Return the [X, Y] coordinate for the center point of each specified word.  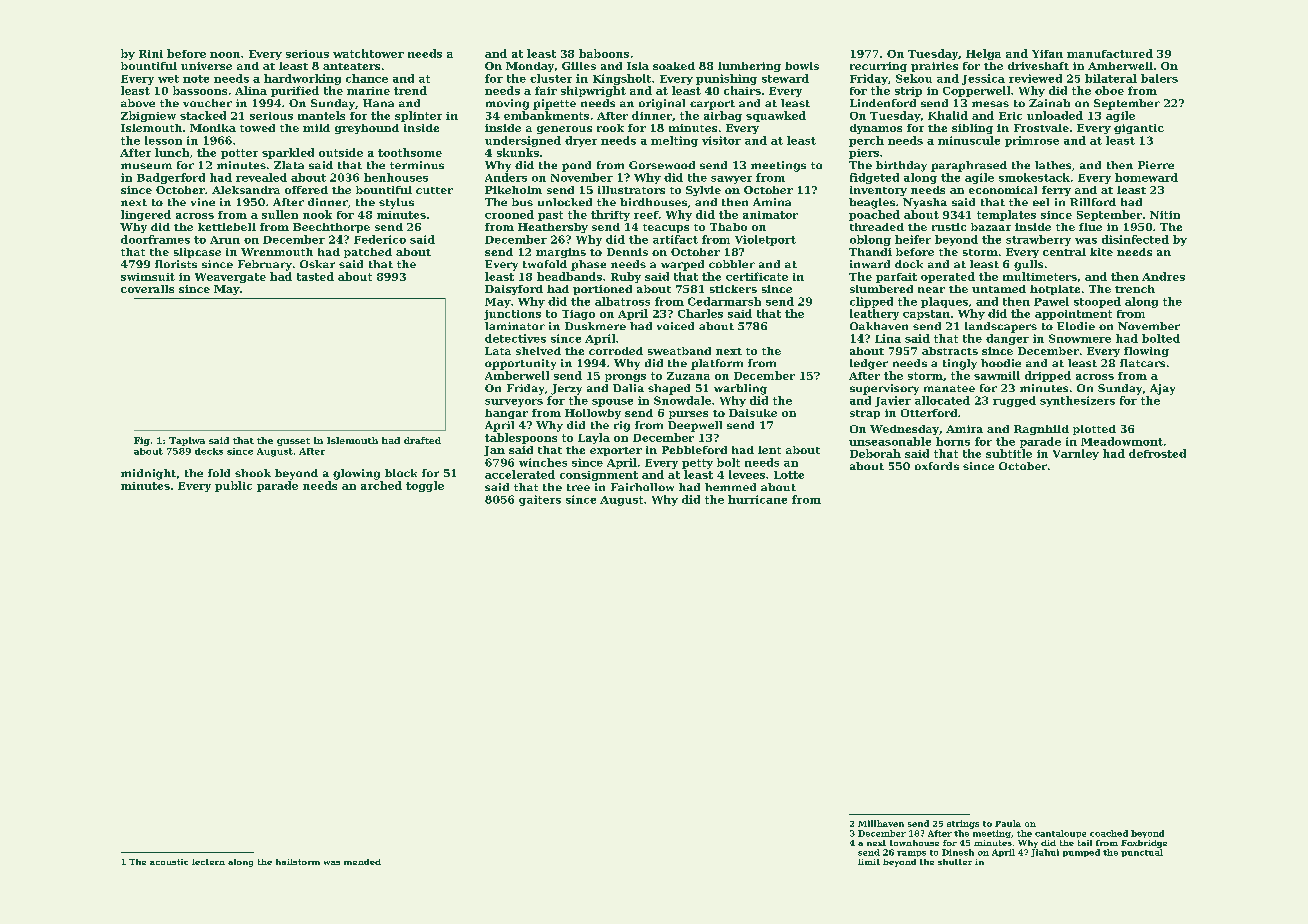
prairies [934, 67]
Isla [638, 66]
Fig [142, 441]
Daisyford [514, 290]
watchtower [368, 53]
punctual [1142, 853]
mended [362, 862]
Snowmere [1080, 338]
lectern [208, 862]
